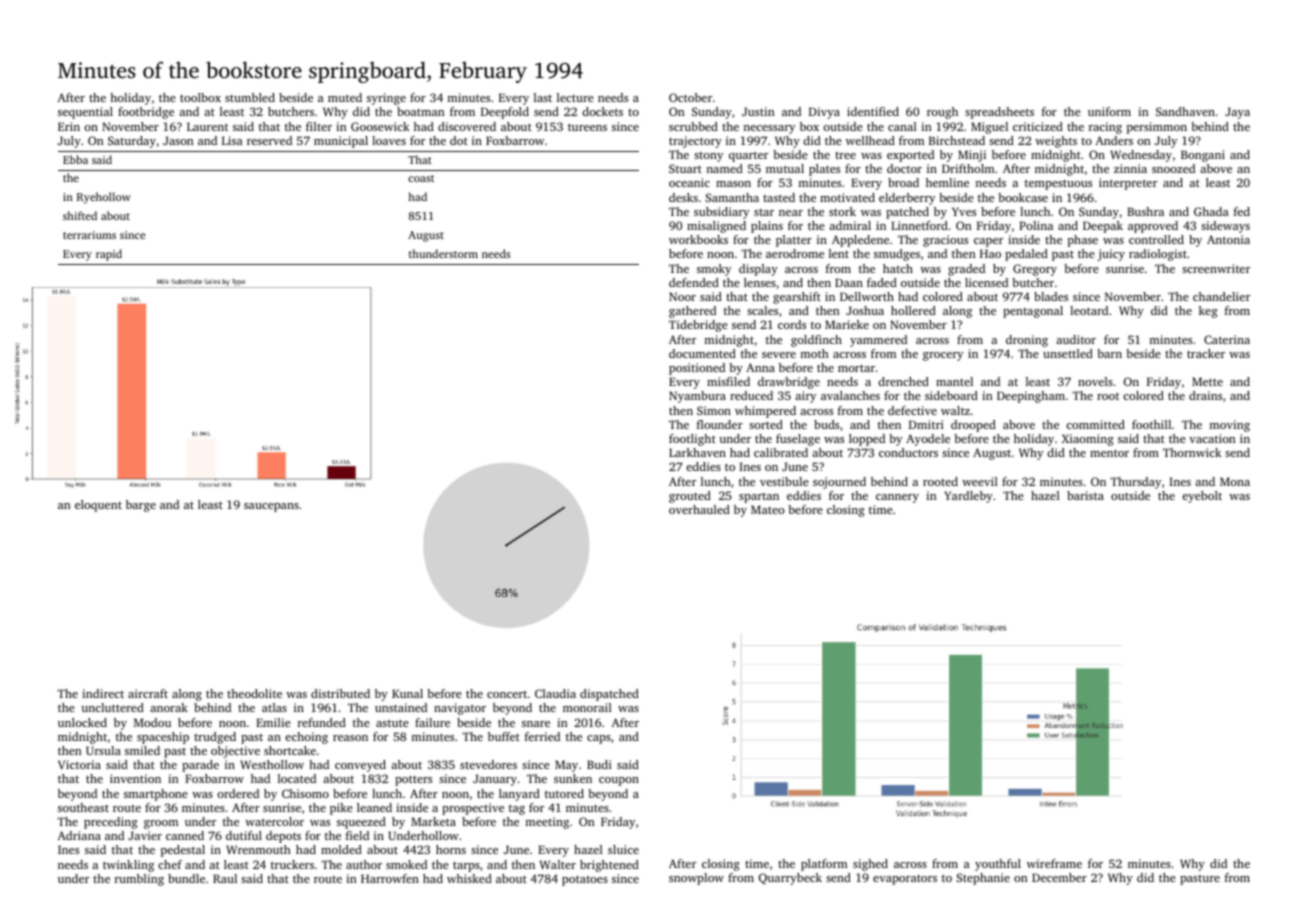 This screenshot has width=1308, height=924. I want to click on phase, so click(1082, 241).
